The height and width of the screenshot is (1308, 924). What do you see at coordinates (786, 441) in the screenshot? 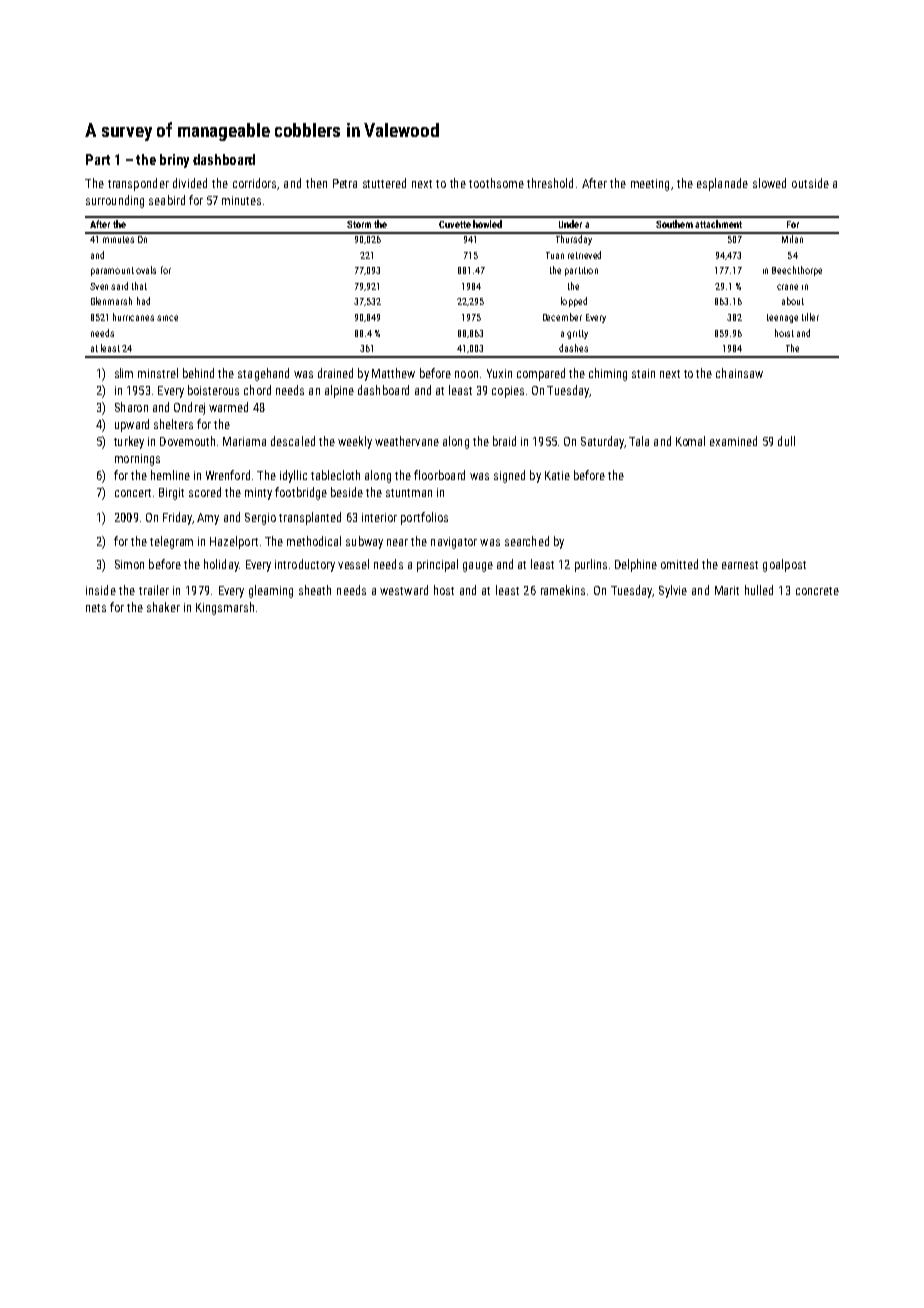
I see `dull` at bounding box center [786, 441].
